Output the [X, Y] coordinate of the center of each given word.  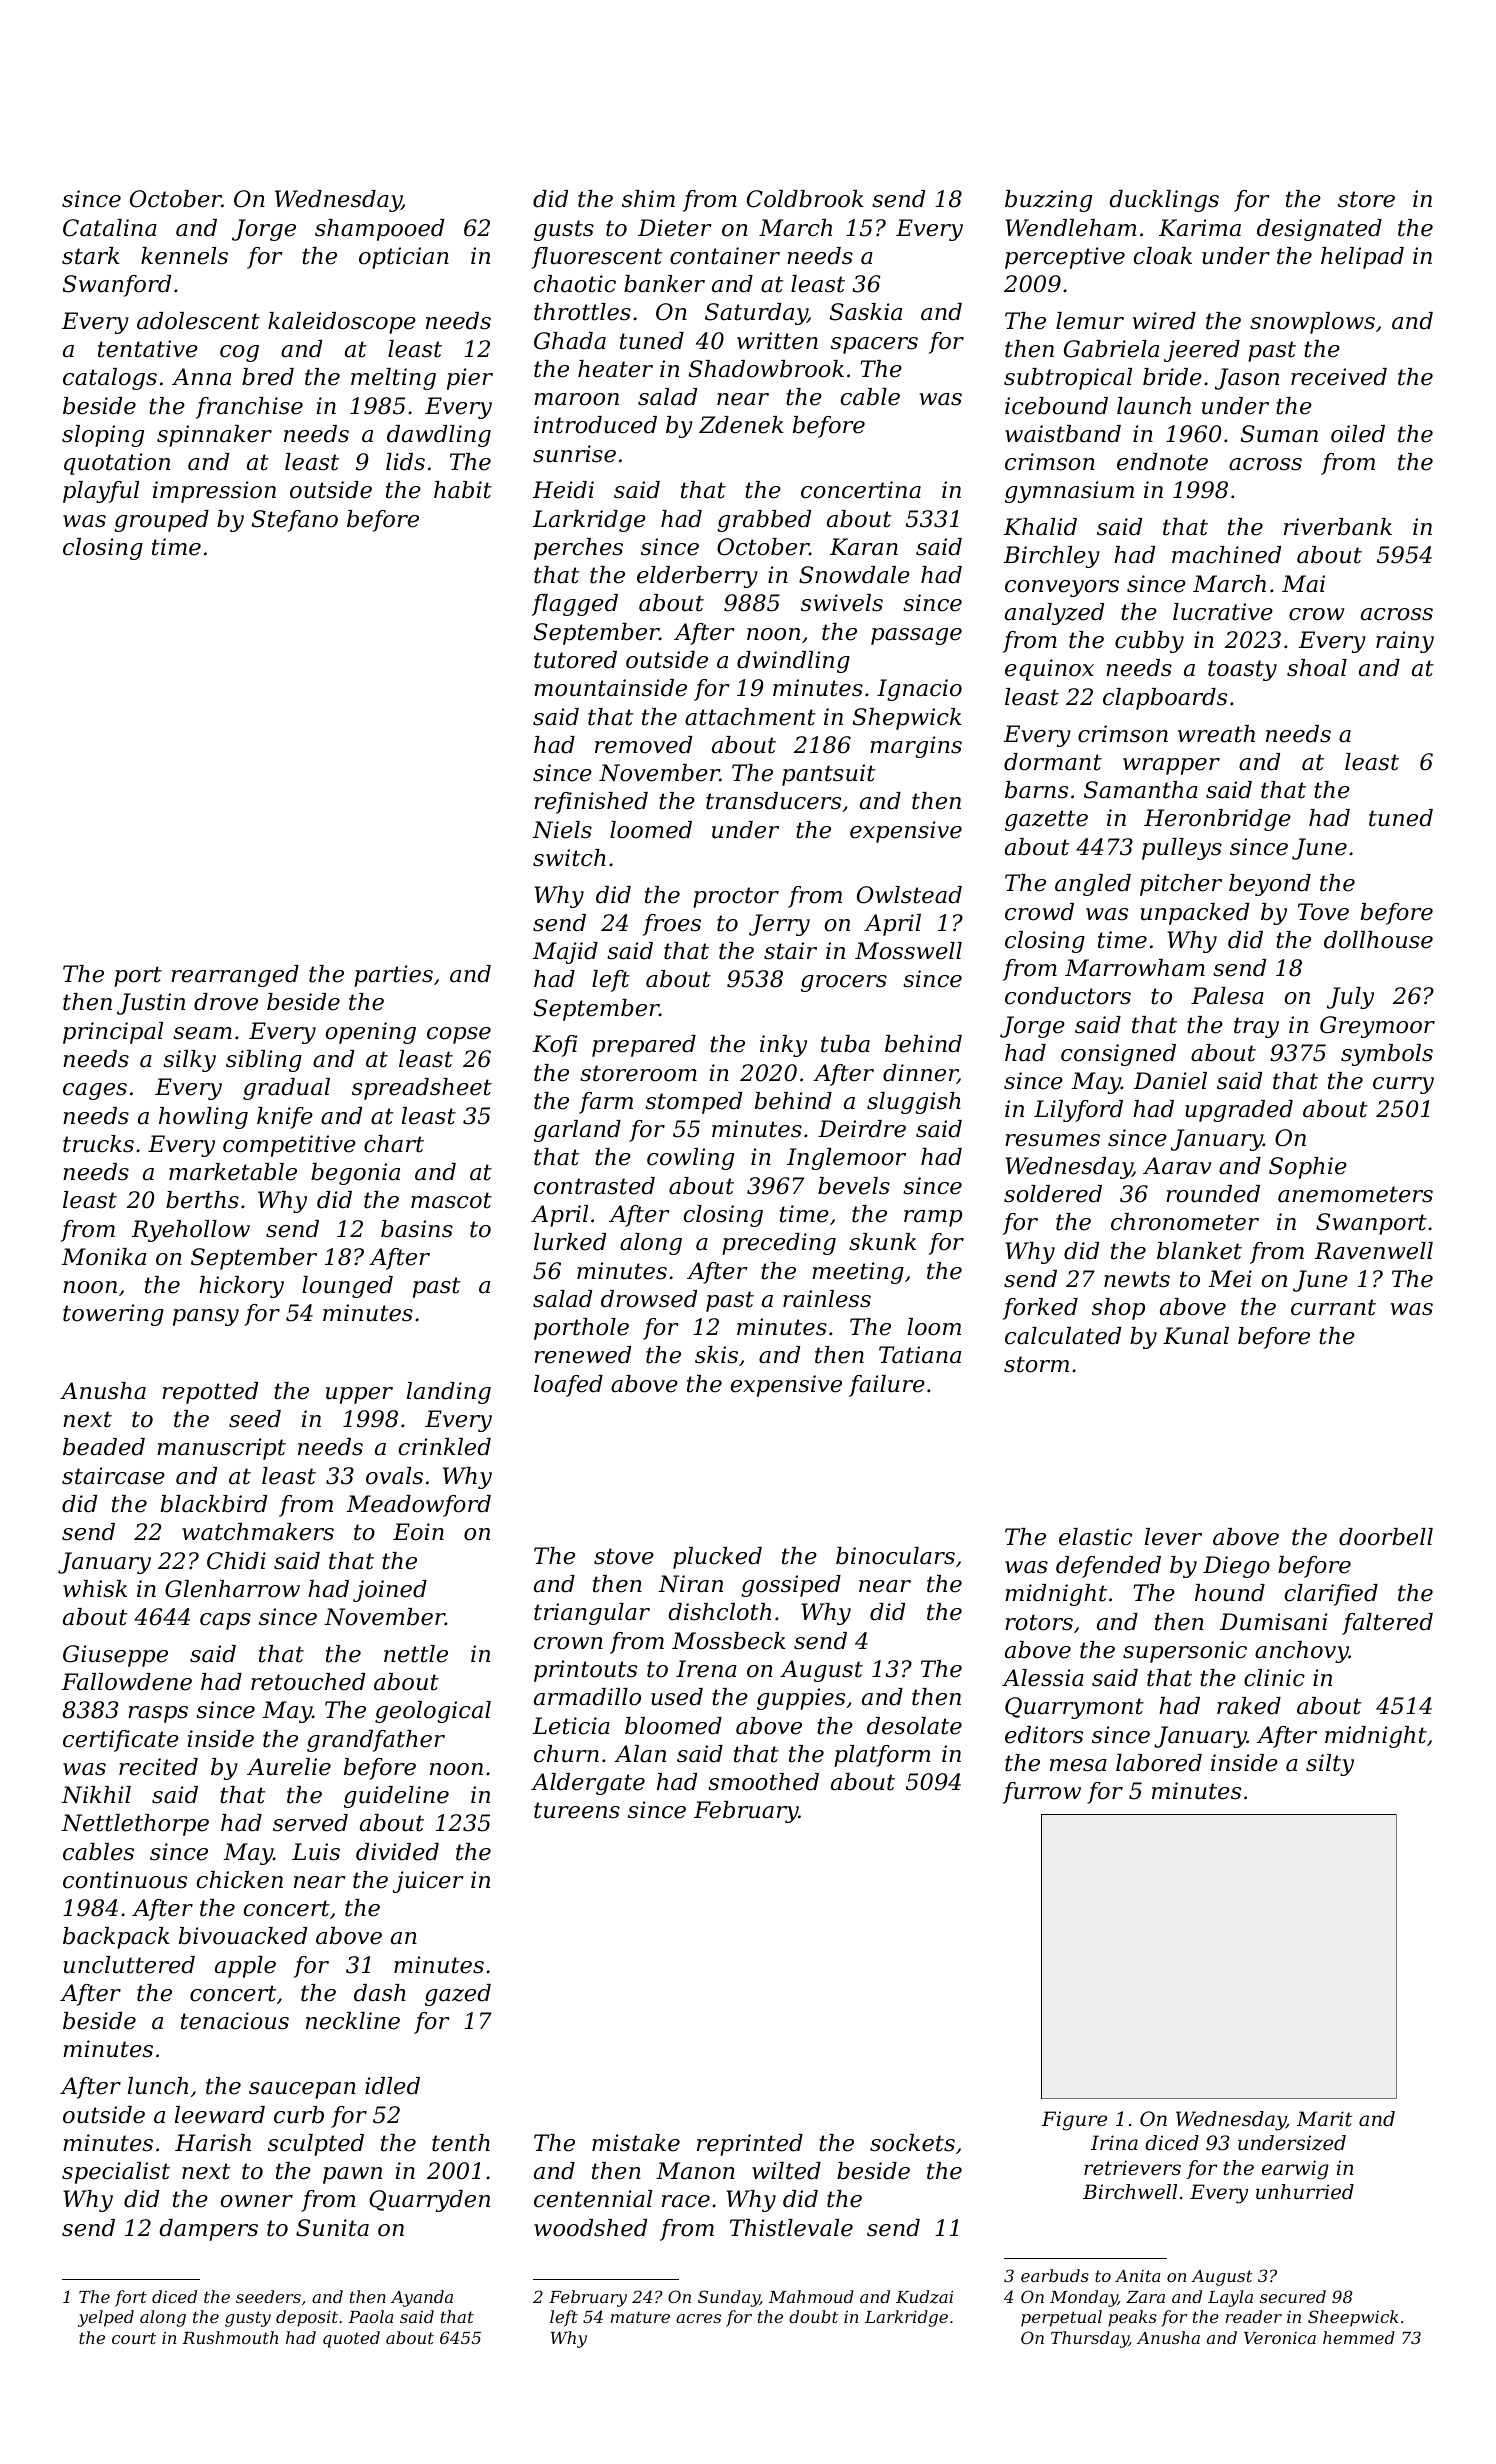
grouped [161, 521]
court [134, 2338]
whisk [95, 1589]
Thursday [1090, 2339]
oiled [1358, 434]
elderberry [697, 577]
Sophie [1308, 1168]
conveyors [1062, 588]
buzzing [1048, 201]
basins [417, 1229]
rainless [827, 1299]
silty [1330, 1765]
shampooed [379, 230]
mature [640, 2317]
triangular [592, 1614]
